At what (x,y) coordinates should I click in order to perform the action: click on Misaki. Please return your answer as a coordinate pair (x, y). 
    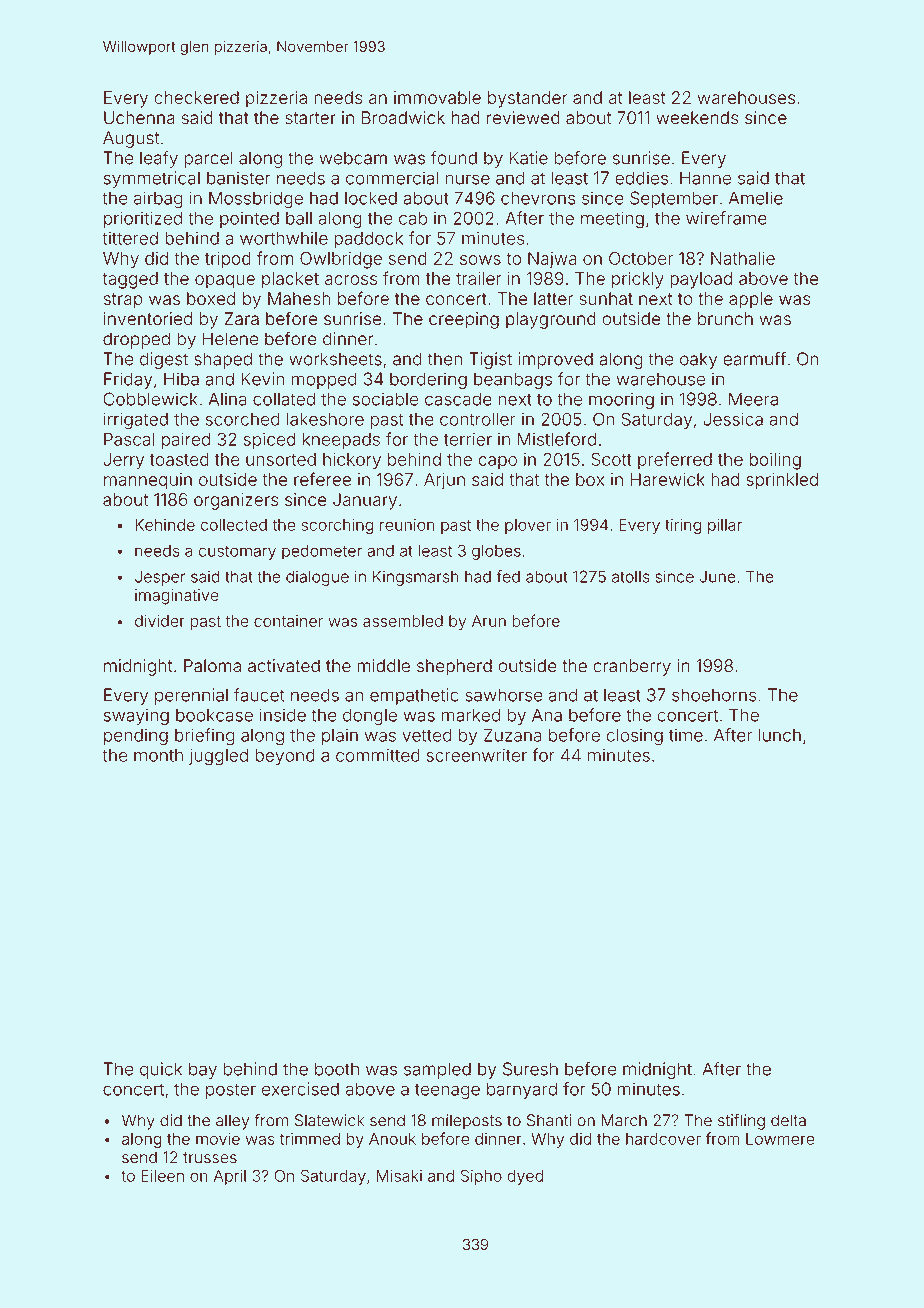
    Looking at the image, I should click on (399, 1176).
